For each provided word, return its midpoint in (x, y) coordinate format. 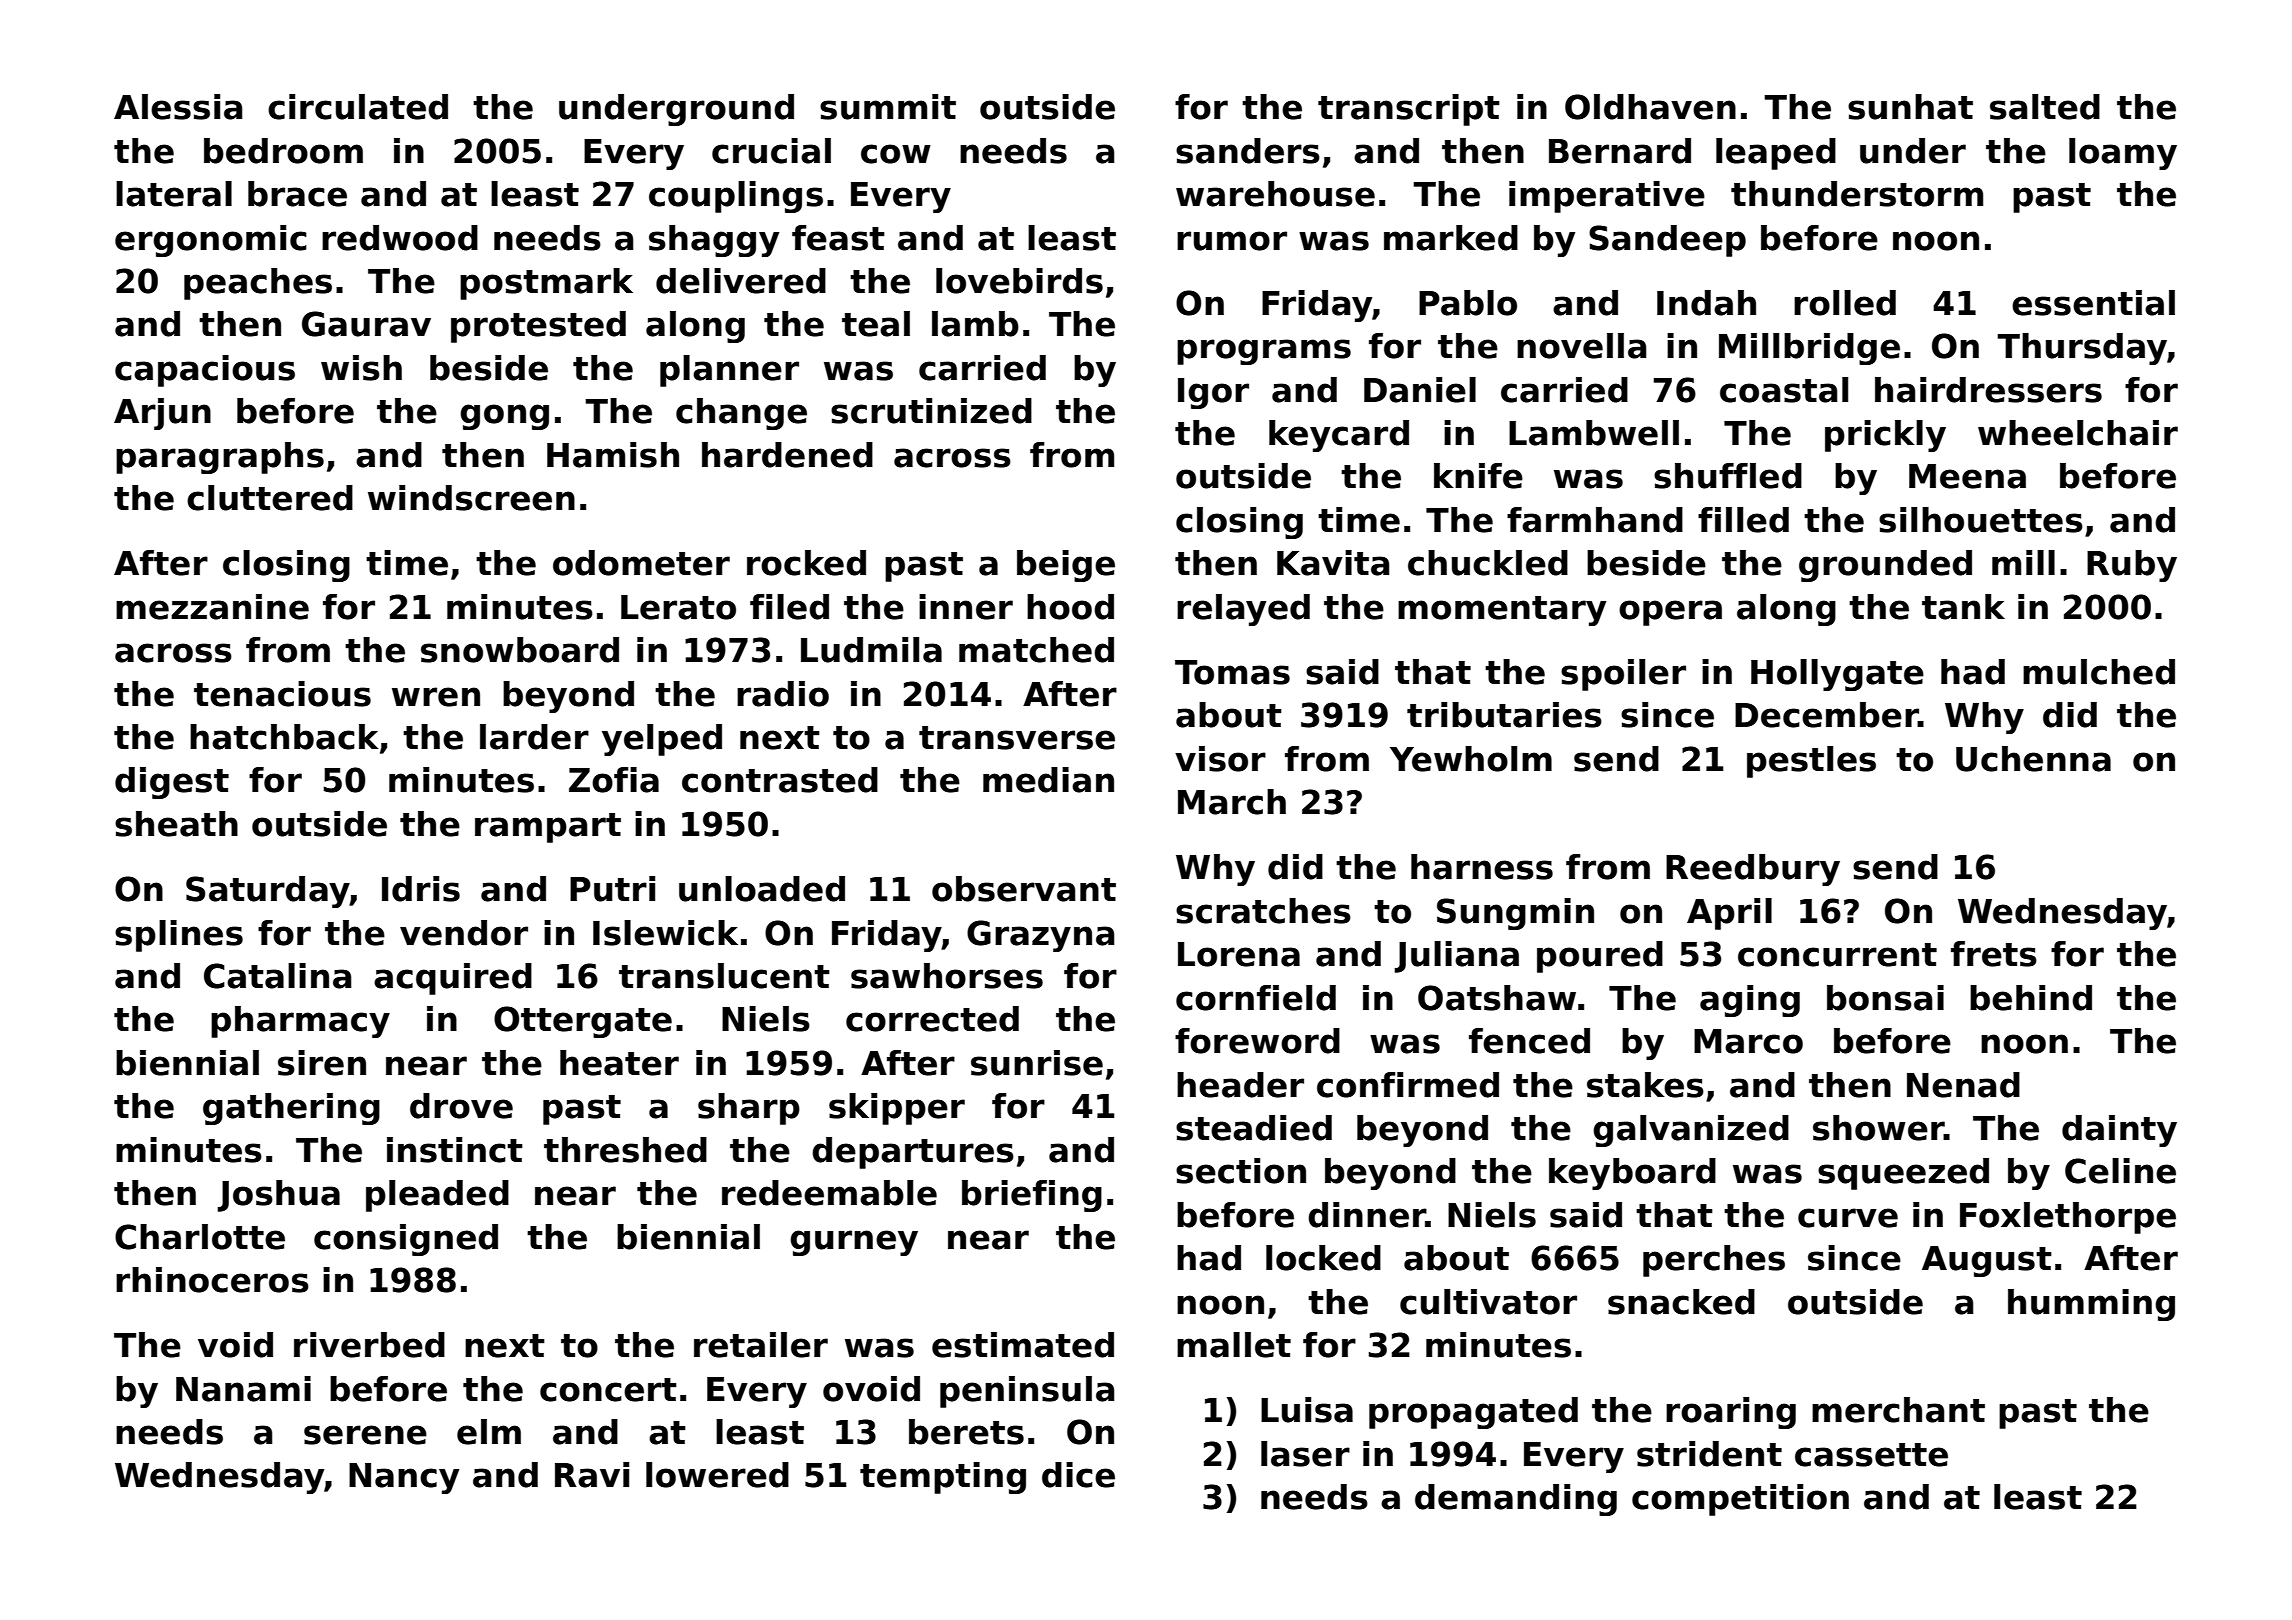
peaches (258, 284)
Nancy (404, 1478)
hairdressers (1988, 390)
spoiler (1623, 675)
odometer (641, 563)
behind (2031, 998)
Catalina (278, 976)
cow (896, 154)
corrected (932, 1019)
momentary (1502, 611)
